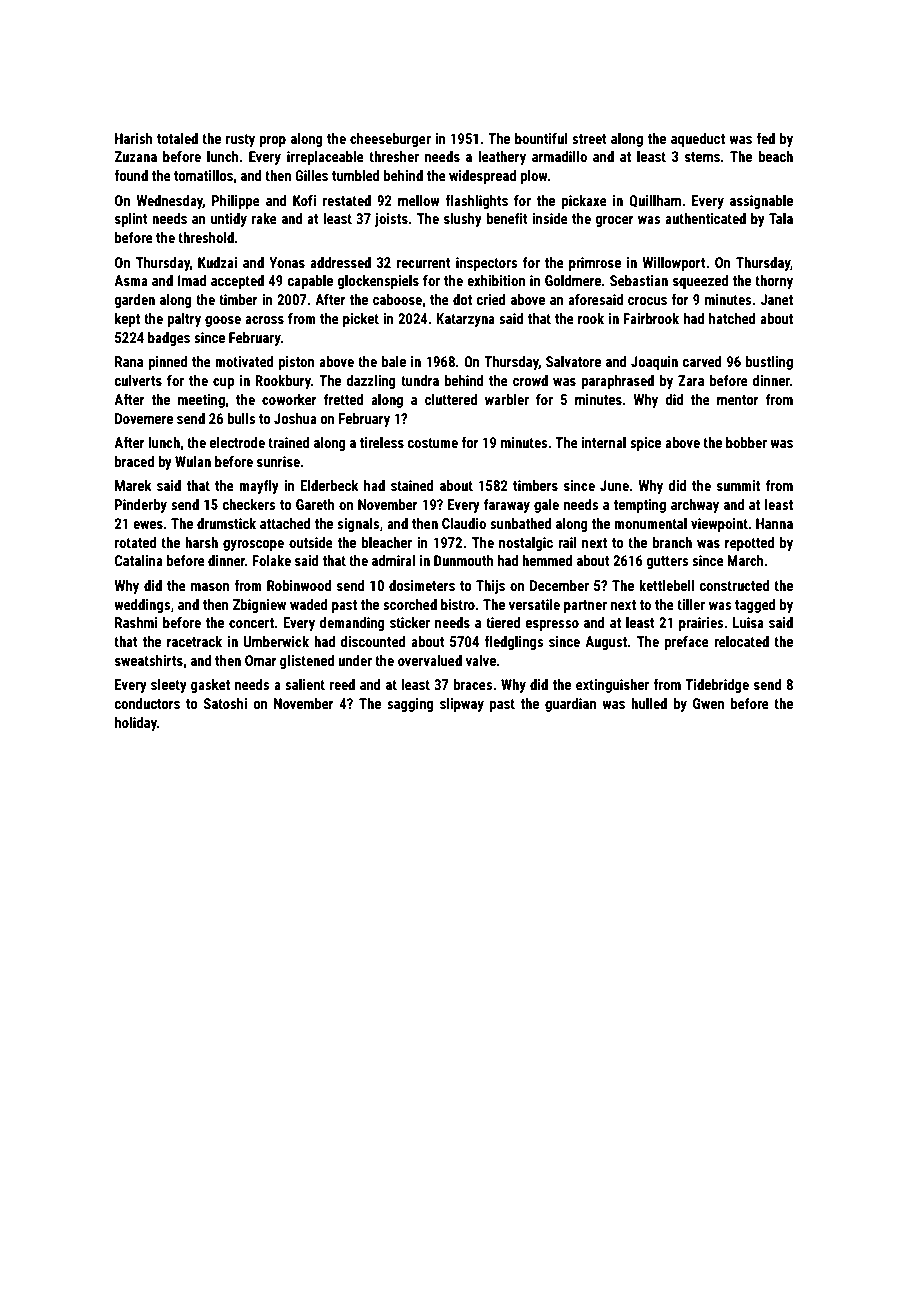  What do you see at coordinates (259, 486) in the document?
I see `mayfly` at bounding box center [259, 486].
